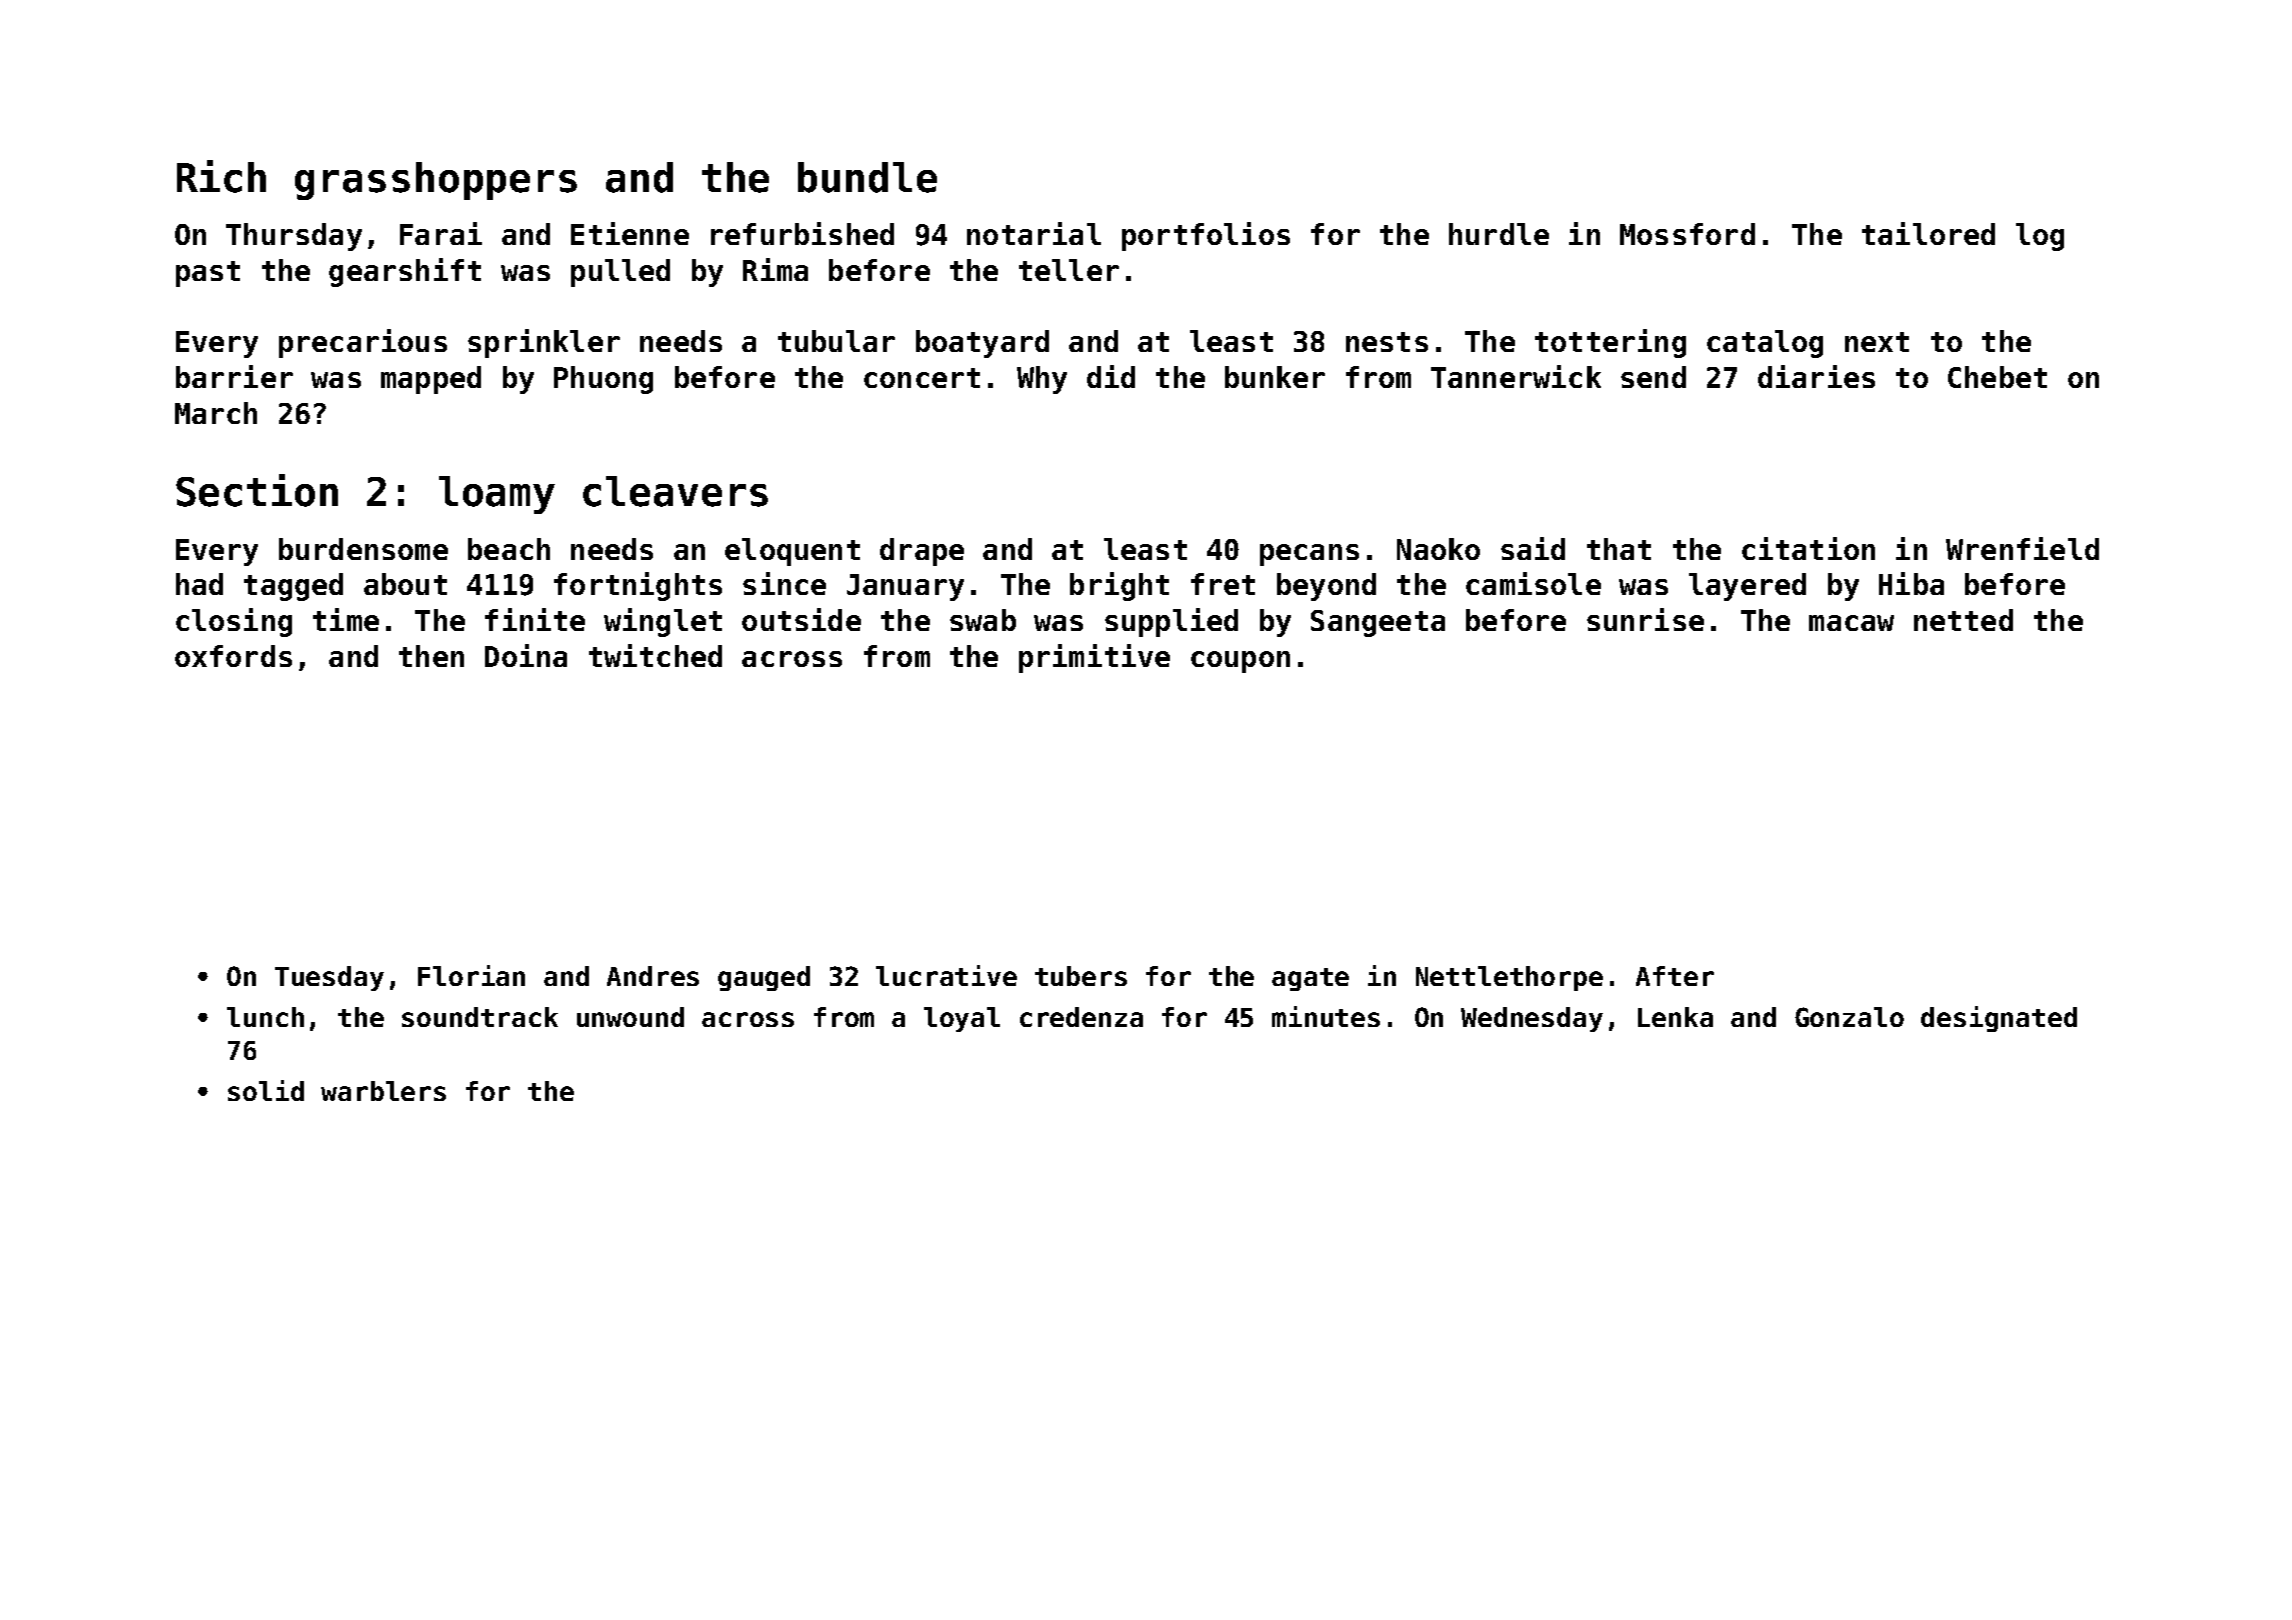 This image has width=2292, height=1620. Describe the element at coordinates (405, 584) in the image. I see `about` at that location.
